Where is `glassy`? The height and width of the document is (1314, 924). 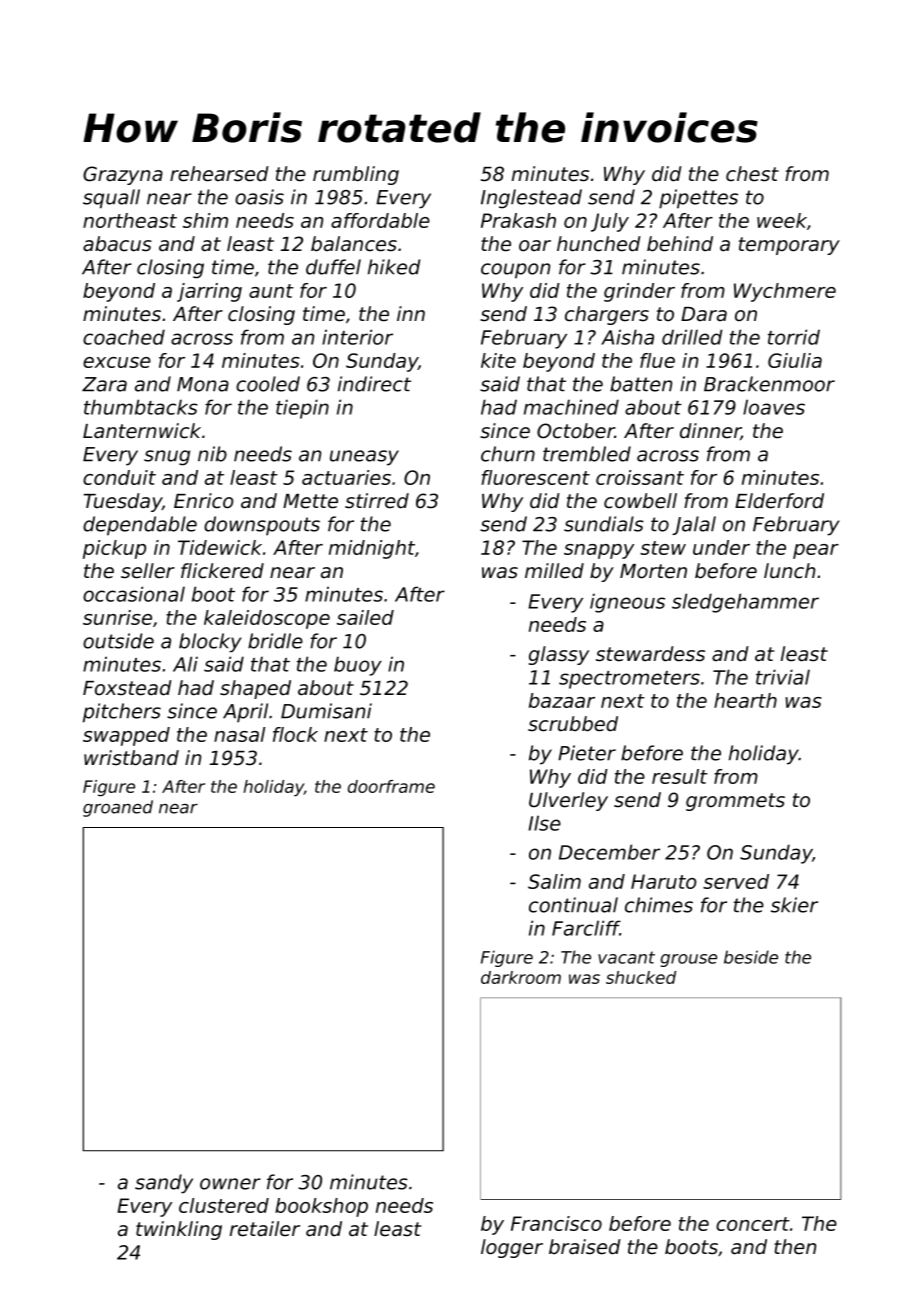 glassy is located at coordinates (559, 655).
